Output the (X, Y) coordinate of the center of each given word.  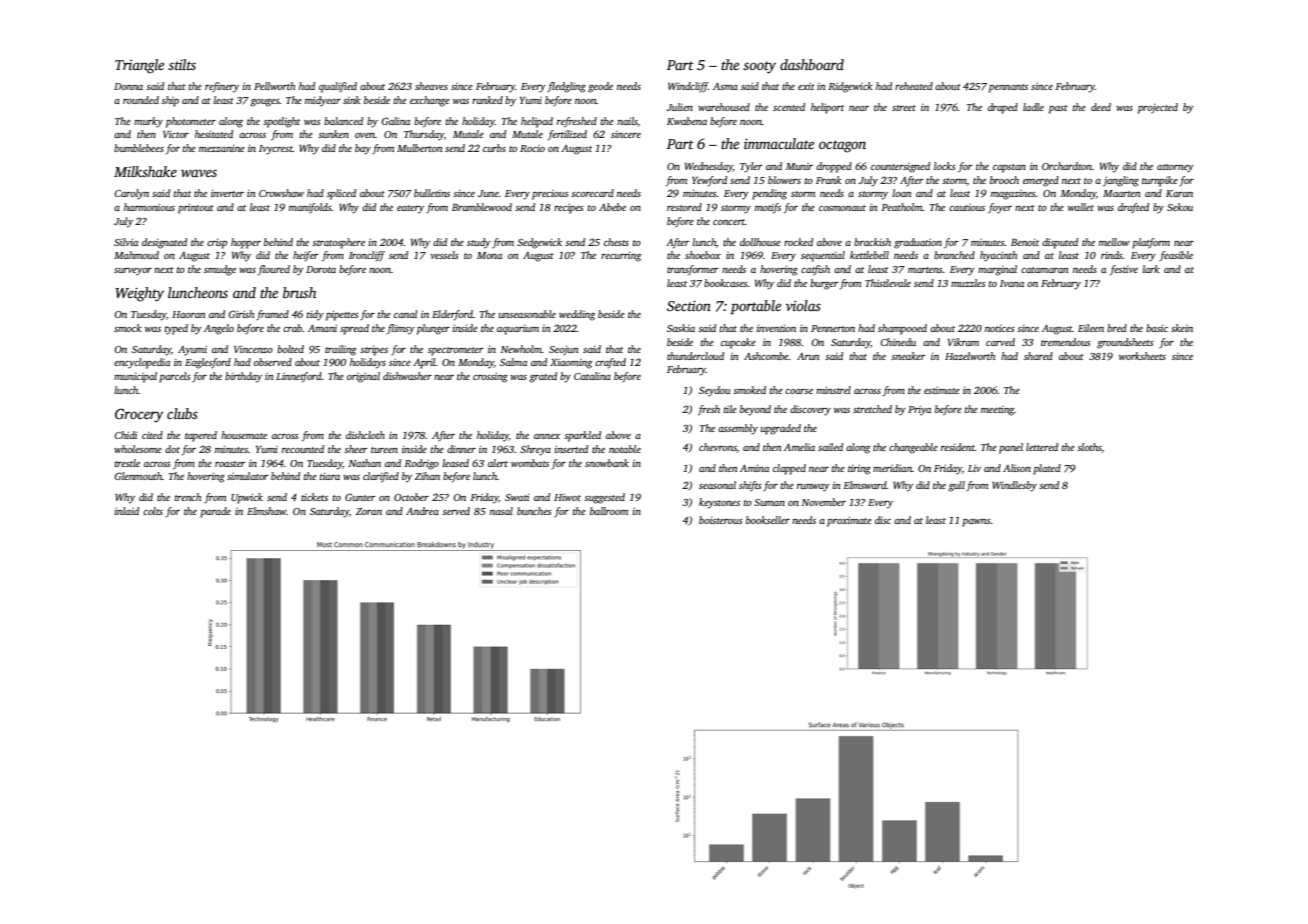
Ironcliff (367, 256)
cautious (967, 207)
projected (1158, 108)
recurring (621, 257)
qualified (338, 87)
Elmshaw (266, 511)
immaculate (779, 143)
